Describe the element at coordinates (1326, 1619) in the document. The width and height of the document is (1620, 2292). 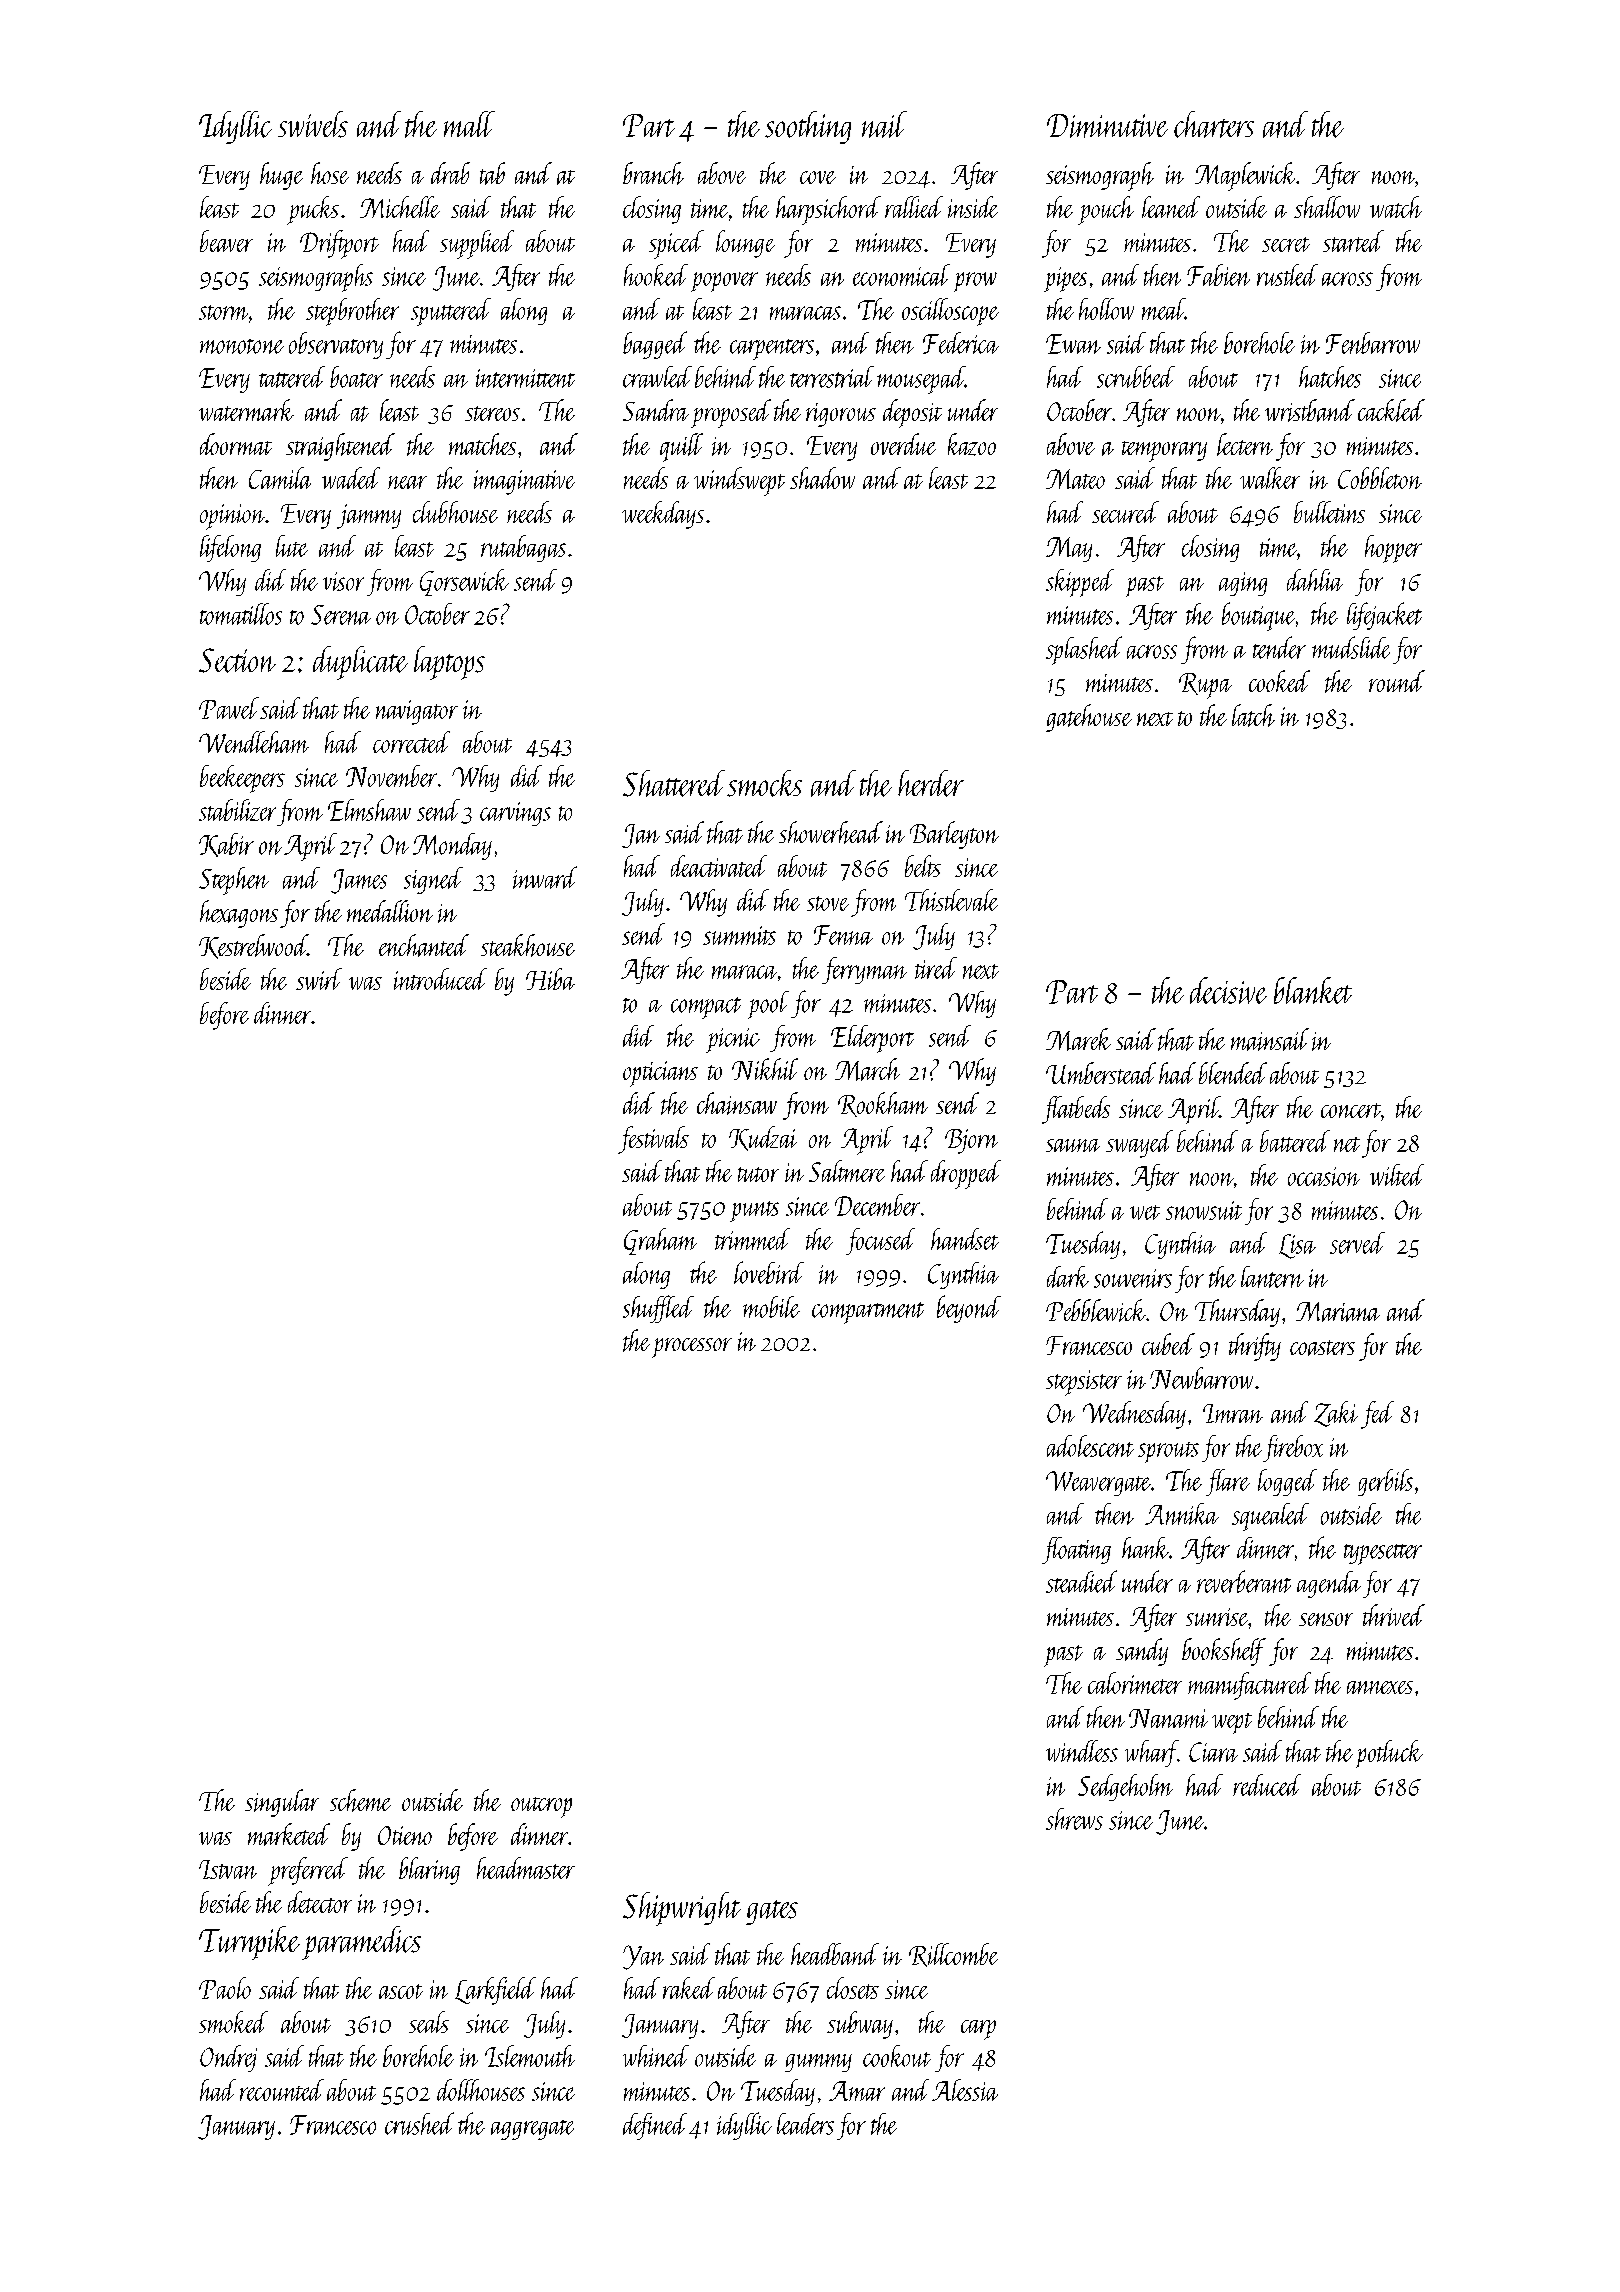
I see `sensor` at that location.
